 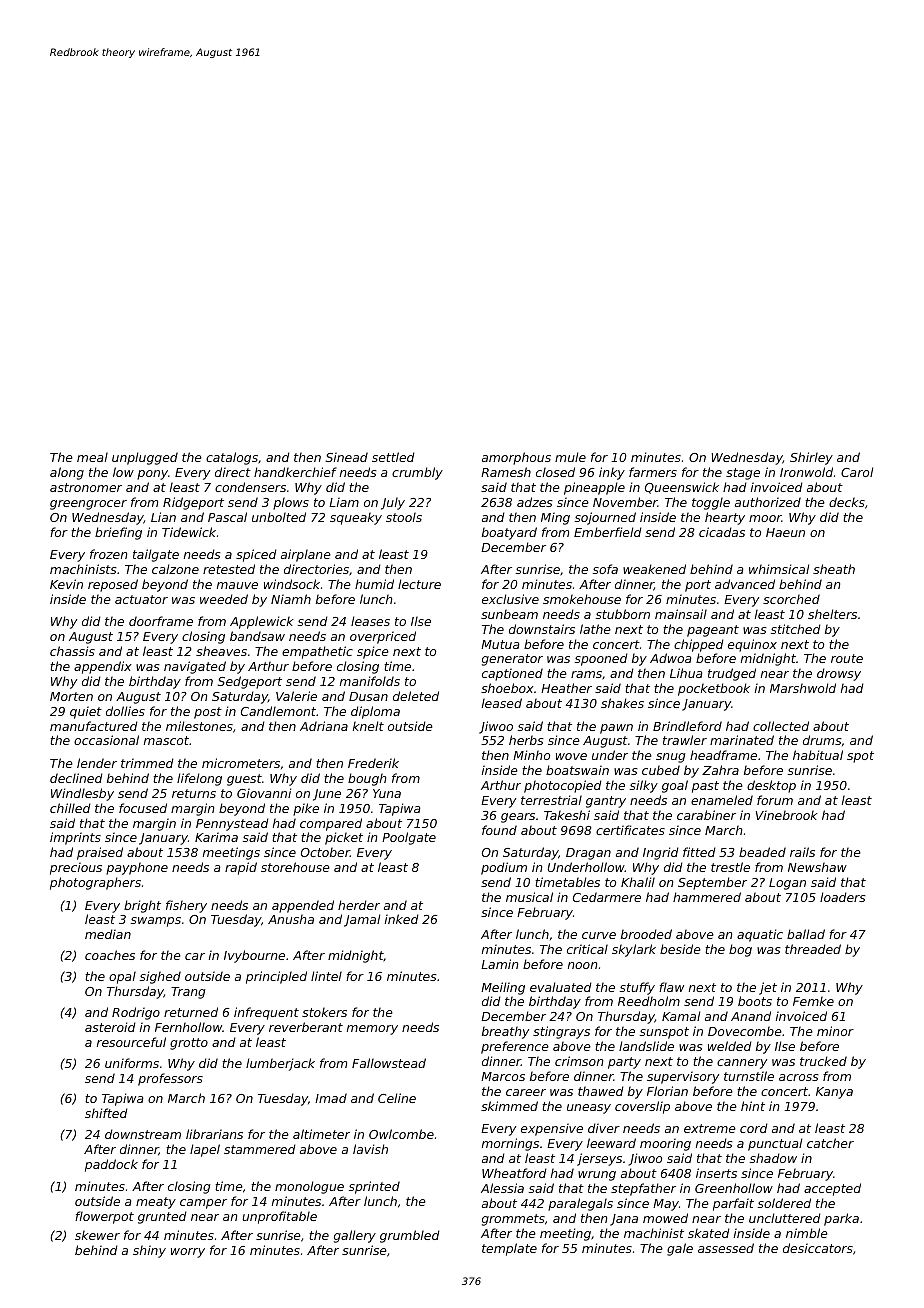 I want to click on Shirley, so click(x=811, y=458).
